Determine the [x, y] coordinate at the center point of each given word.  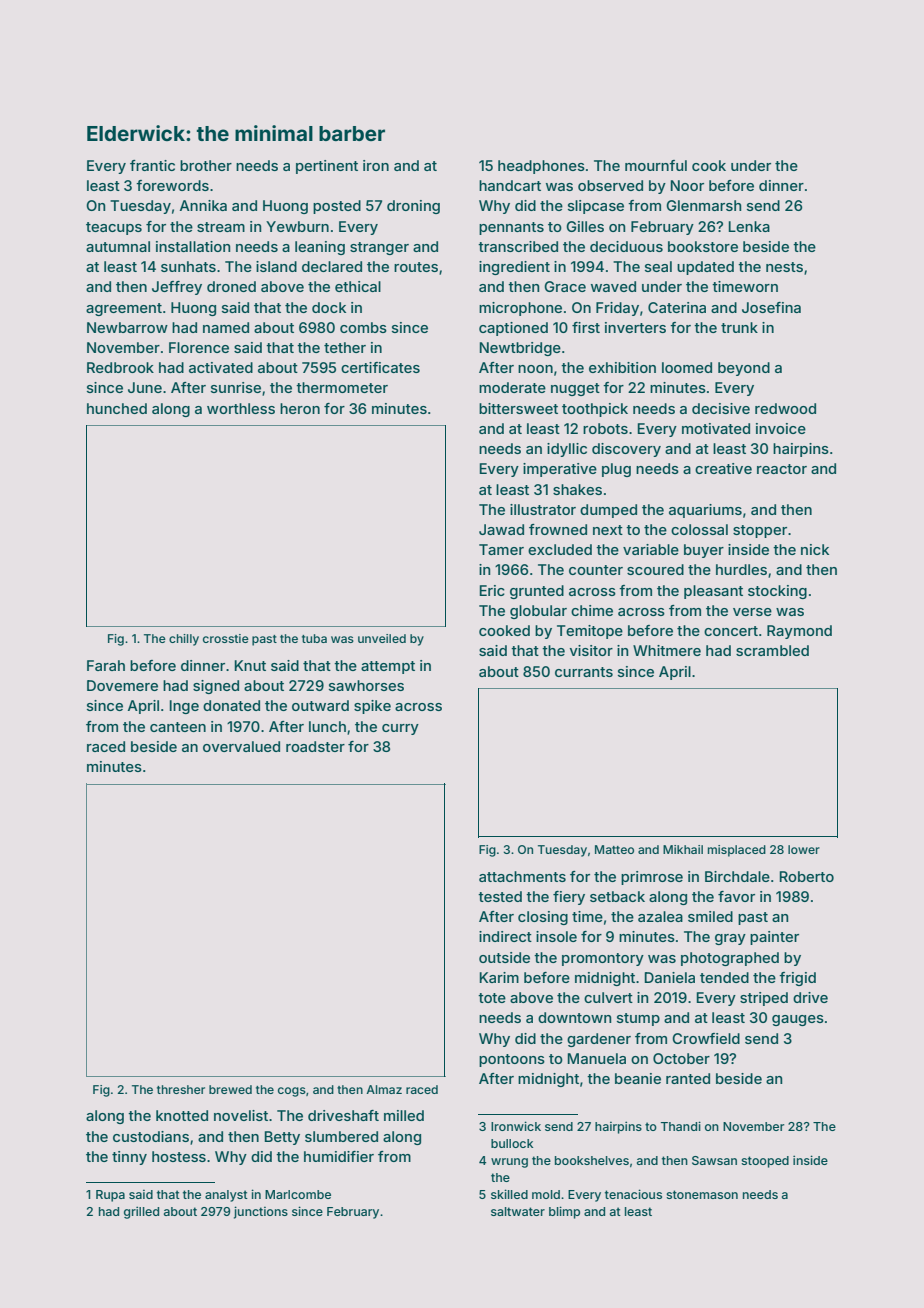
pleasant [713, 592]
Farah [106, 665]
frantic [152, 165]
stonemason [702, 1194]
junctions [261, 1212]
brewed [230, 1089]
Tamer [501, 549]
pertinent [327, 167]
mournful [656, 165]
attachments [522, 876]
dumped [608, 511]
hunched [117, 408]
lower [804, 849]
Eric [492, 590]
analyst [226, 1196]
